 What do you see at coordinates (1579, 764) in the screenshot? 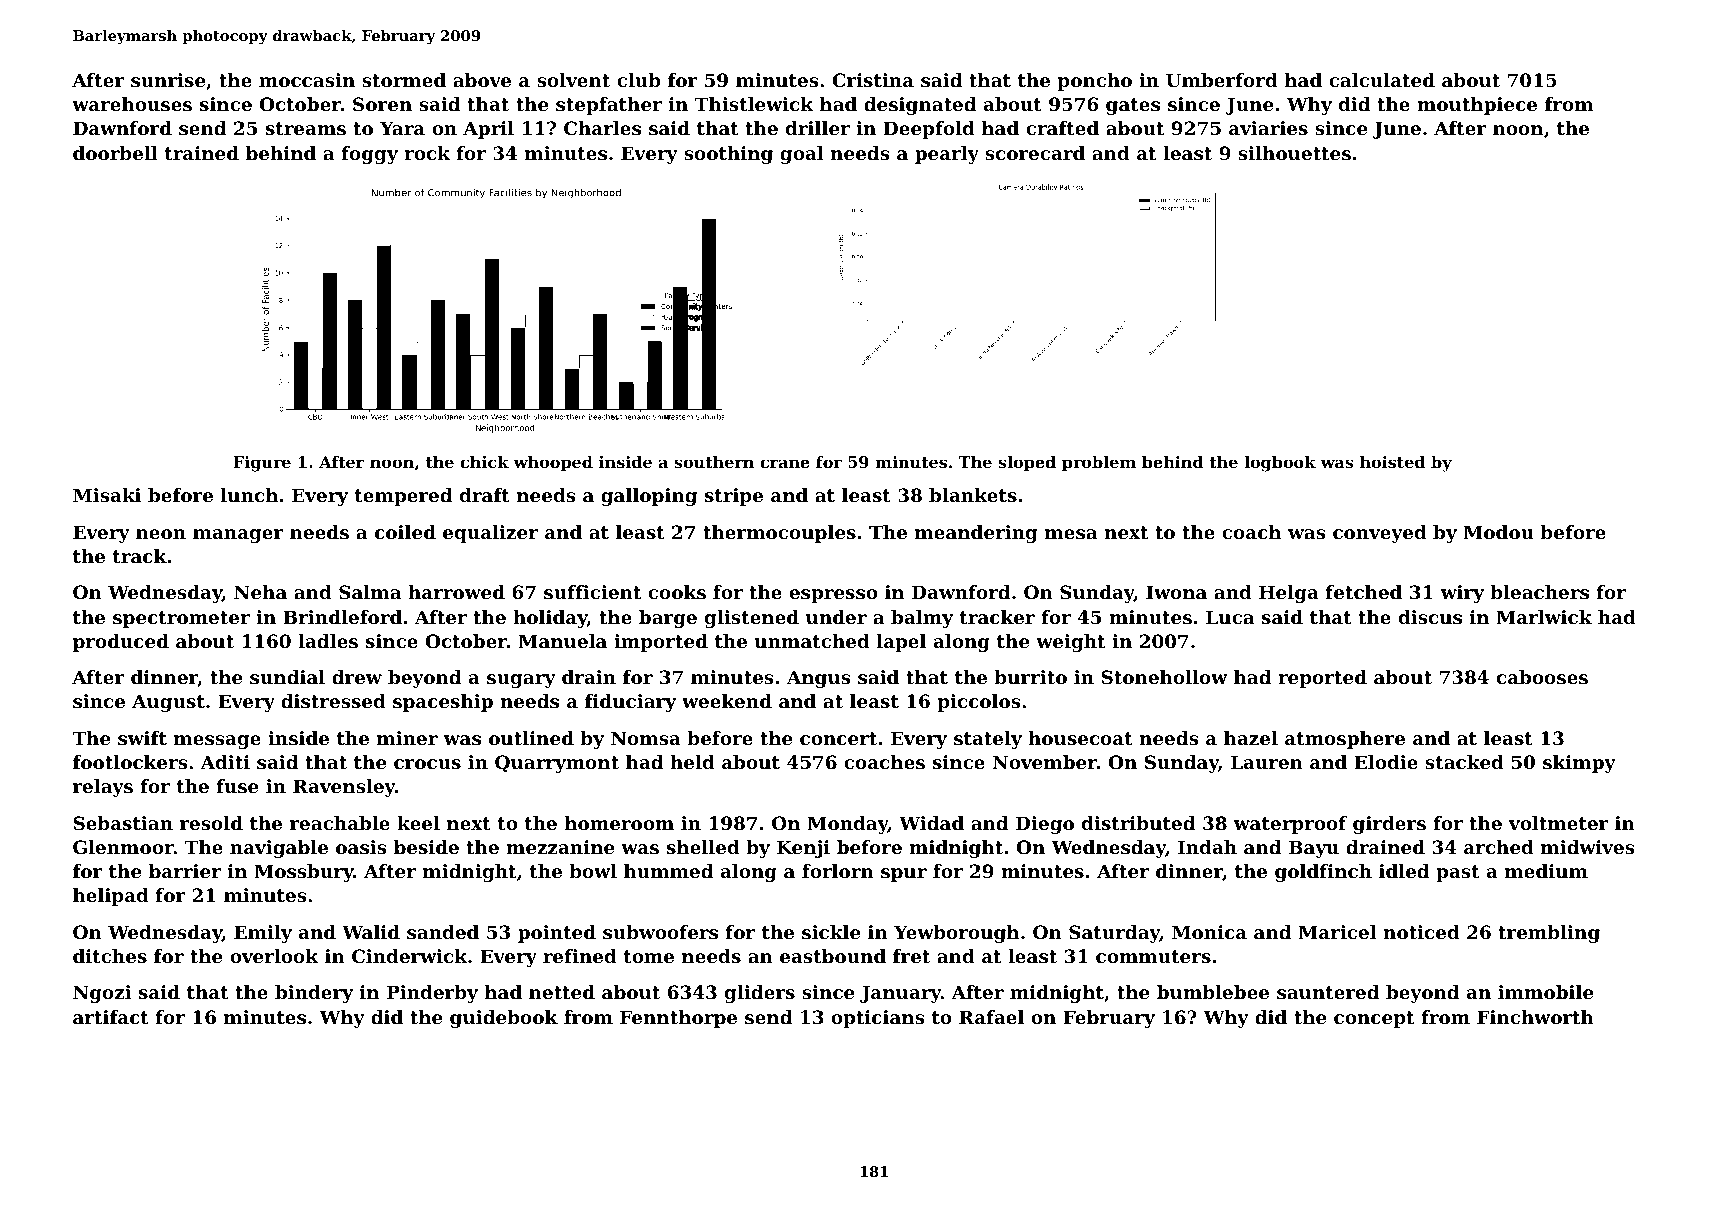
I see `skimpy` at bounding box center [1579, 764].
